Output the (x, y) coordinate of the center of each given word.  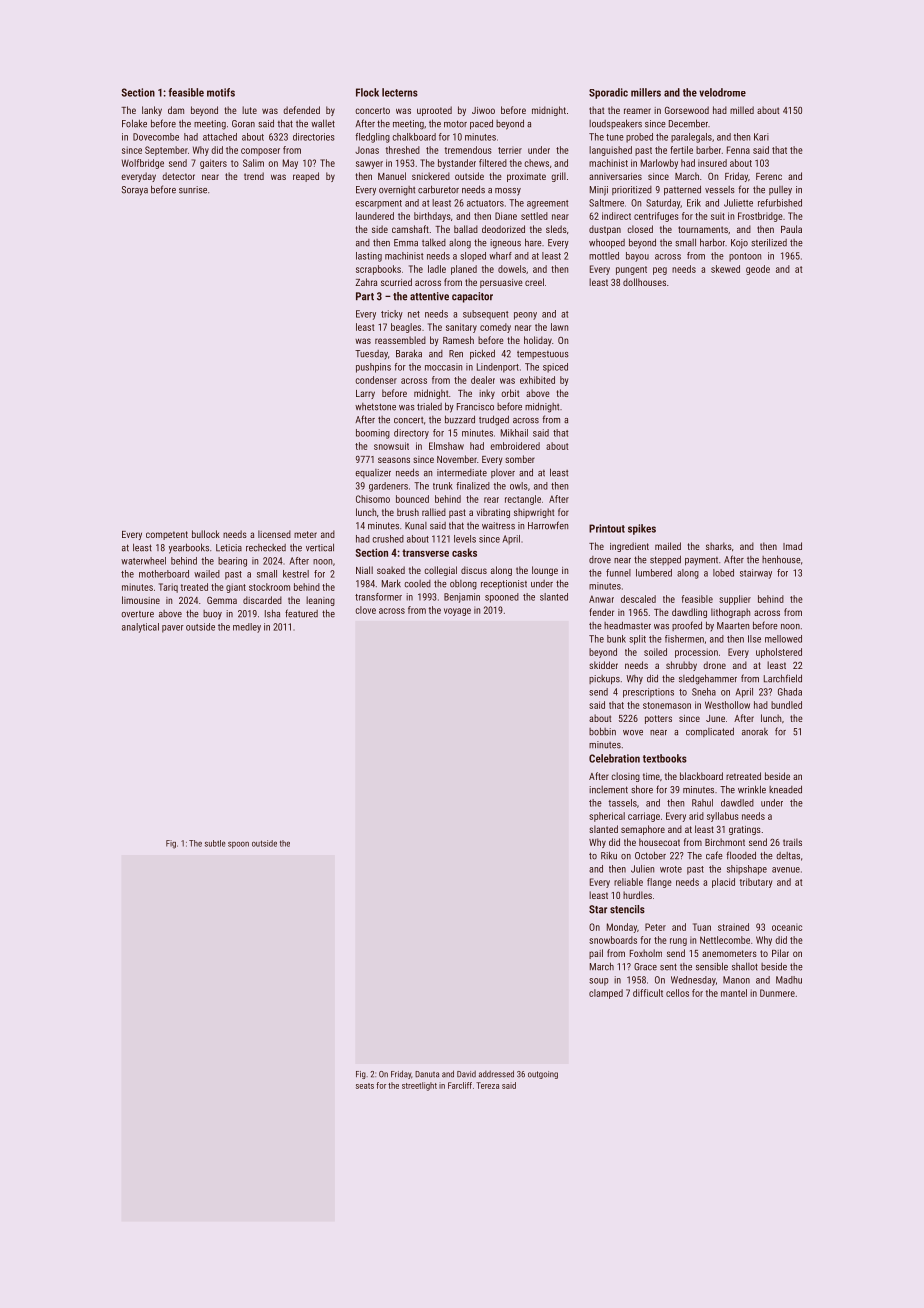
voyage (457, 612)
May (290, 164)
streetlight (419, 1086)
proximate (526, 177)
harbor (712, 242)
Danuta (427, 1074)
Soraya (135, 191)
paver (173, 629)
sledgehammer (708, 679)
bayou (637, 257)
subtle (215, 843)
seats (365, 1086)
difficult (648, 993)
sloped (473, 257)
